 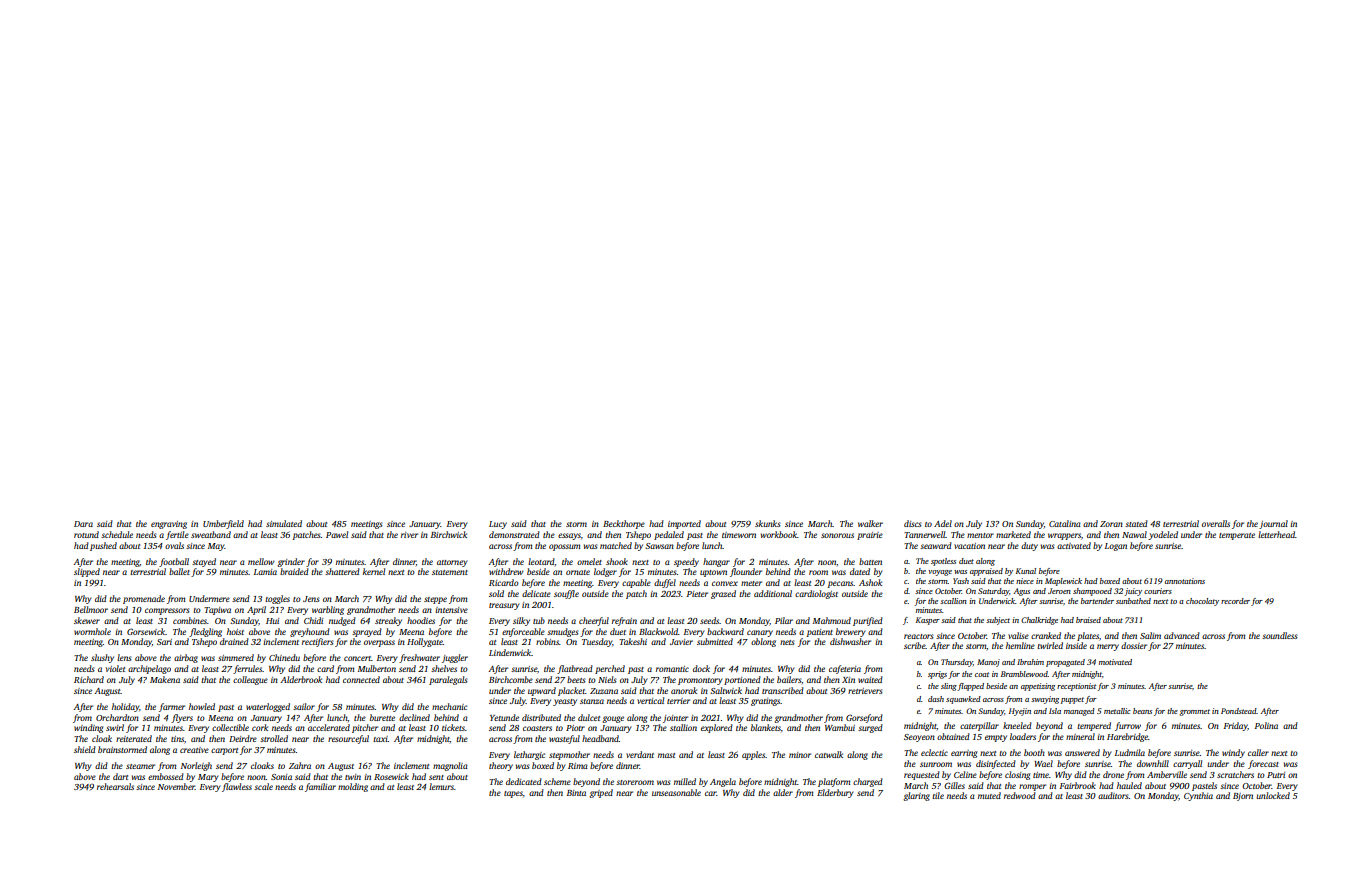 What do you see at coordinates (284, 523) in the screenshot?
I see `simulated` at bounding box center [284, 523].
